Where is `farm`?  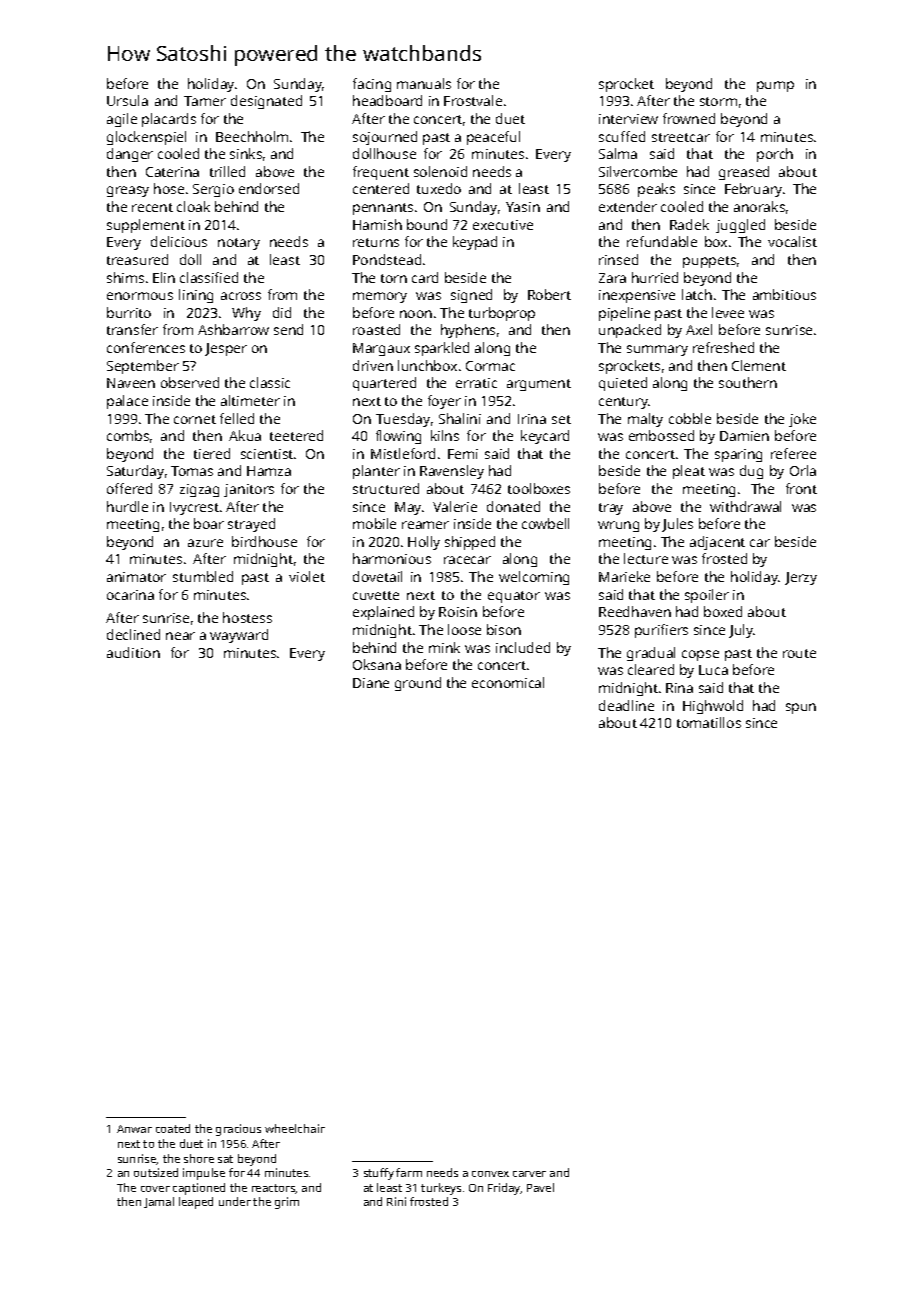 farm is located at coordinates (409, 1172).
